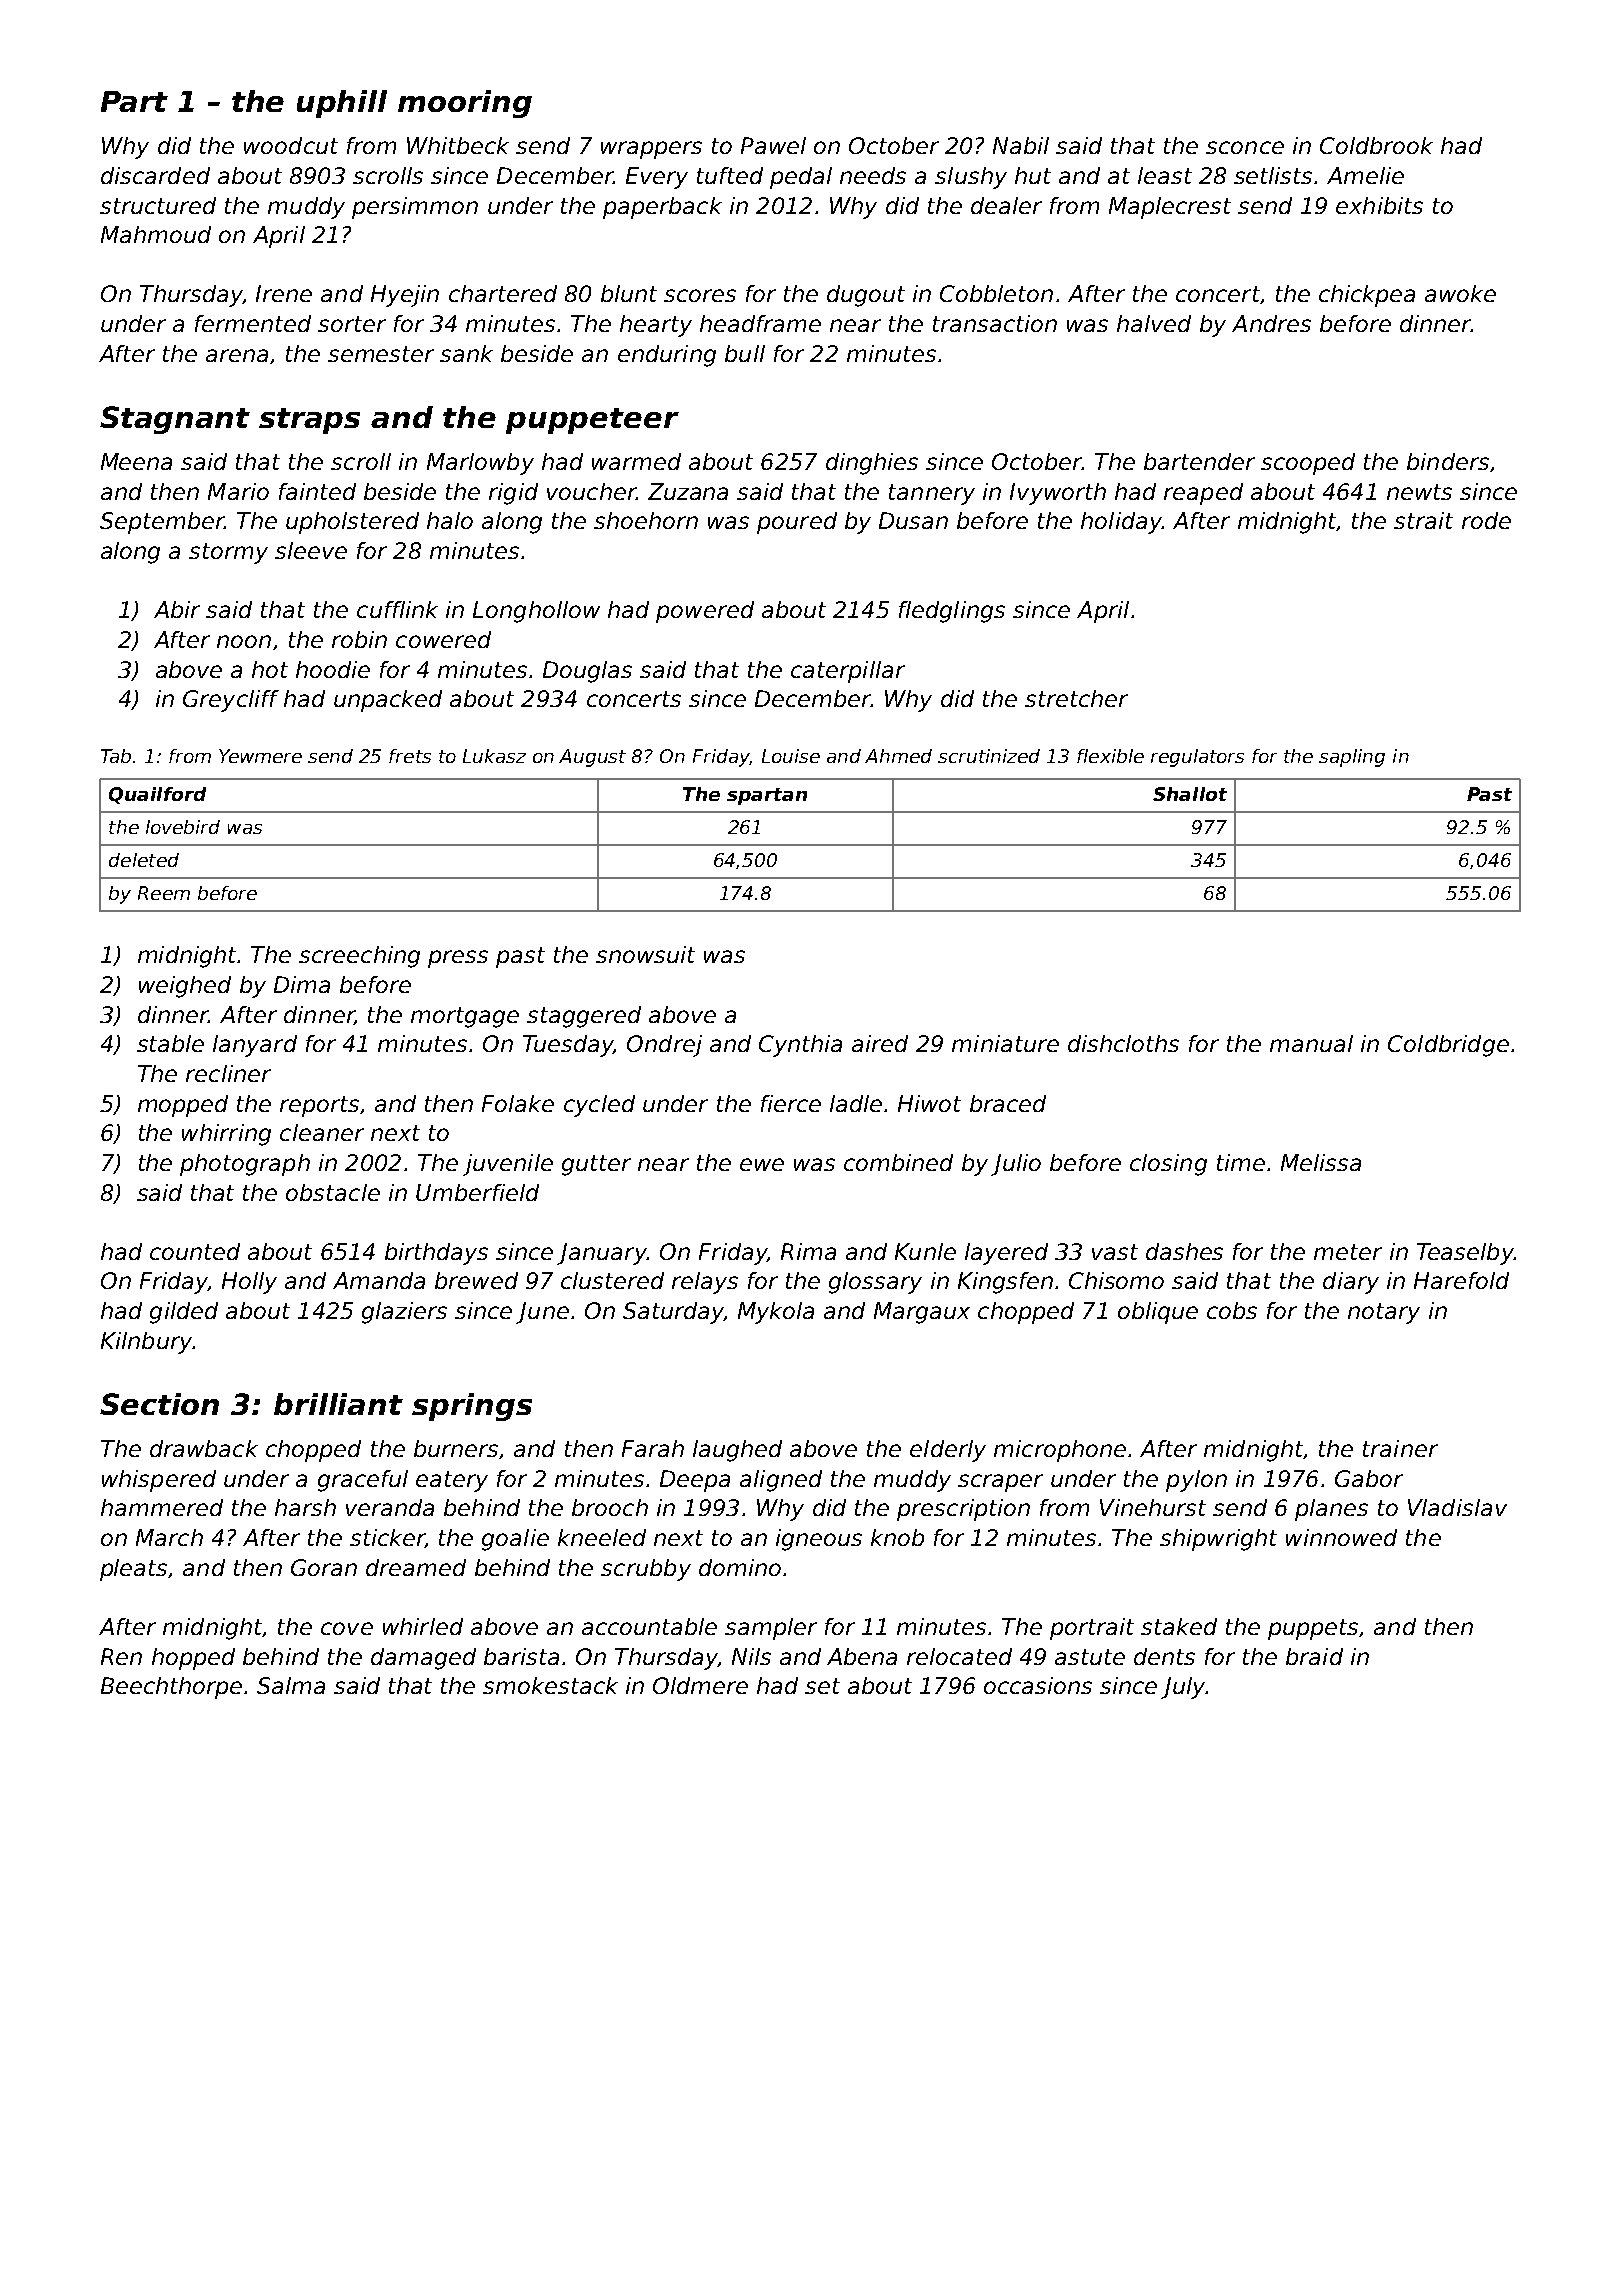 The width and height of the document is (1620, 2292). What do you see at coordinates (1321, 1162) in the document?
I see `Melissa` at bounding box center [1321, 1162].
